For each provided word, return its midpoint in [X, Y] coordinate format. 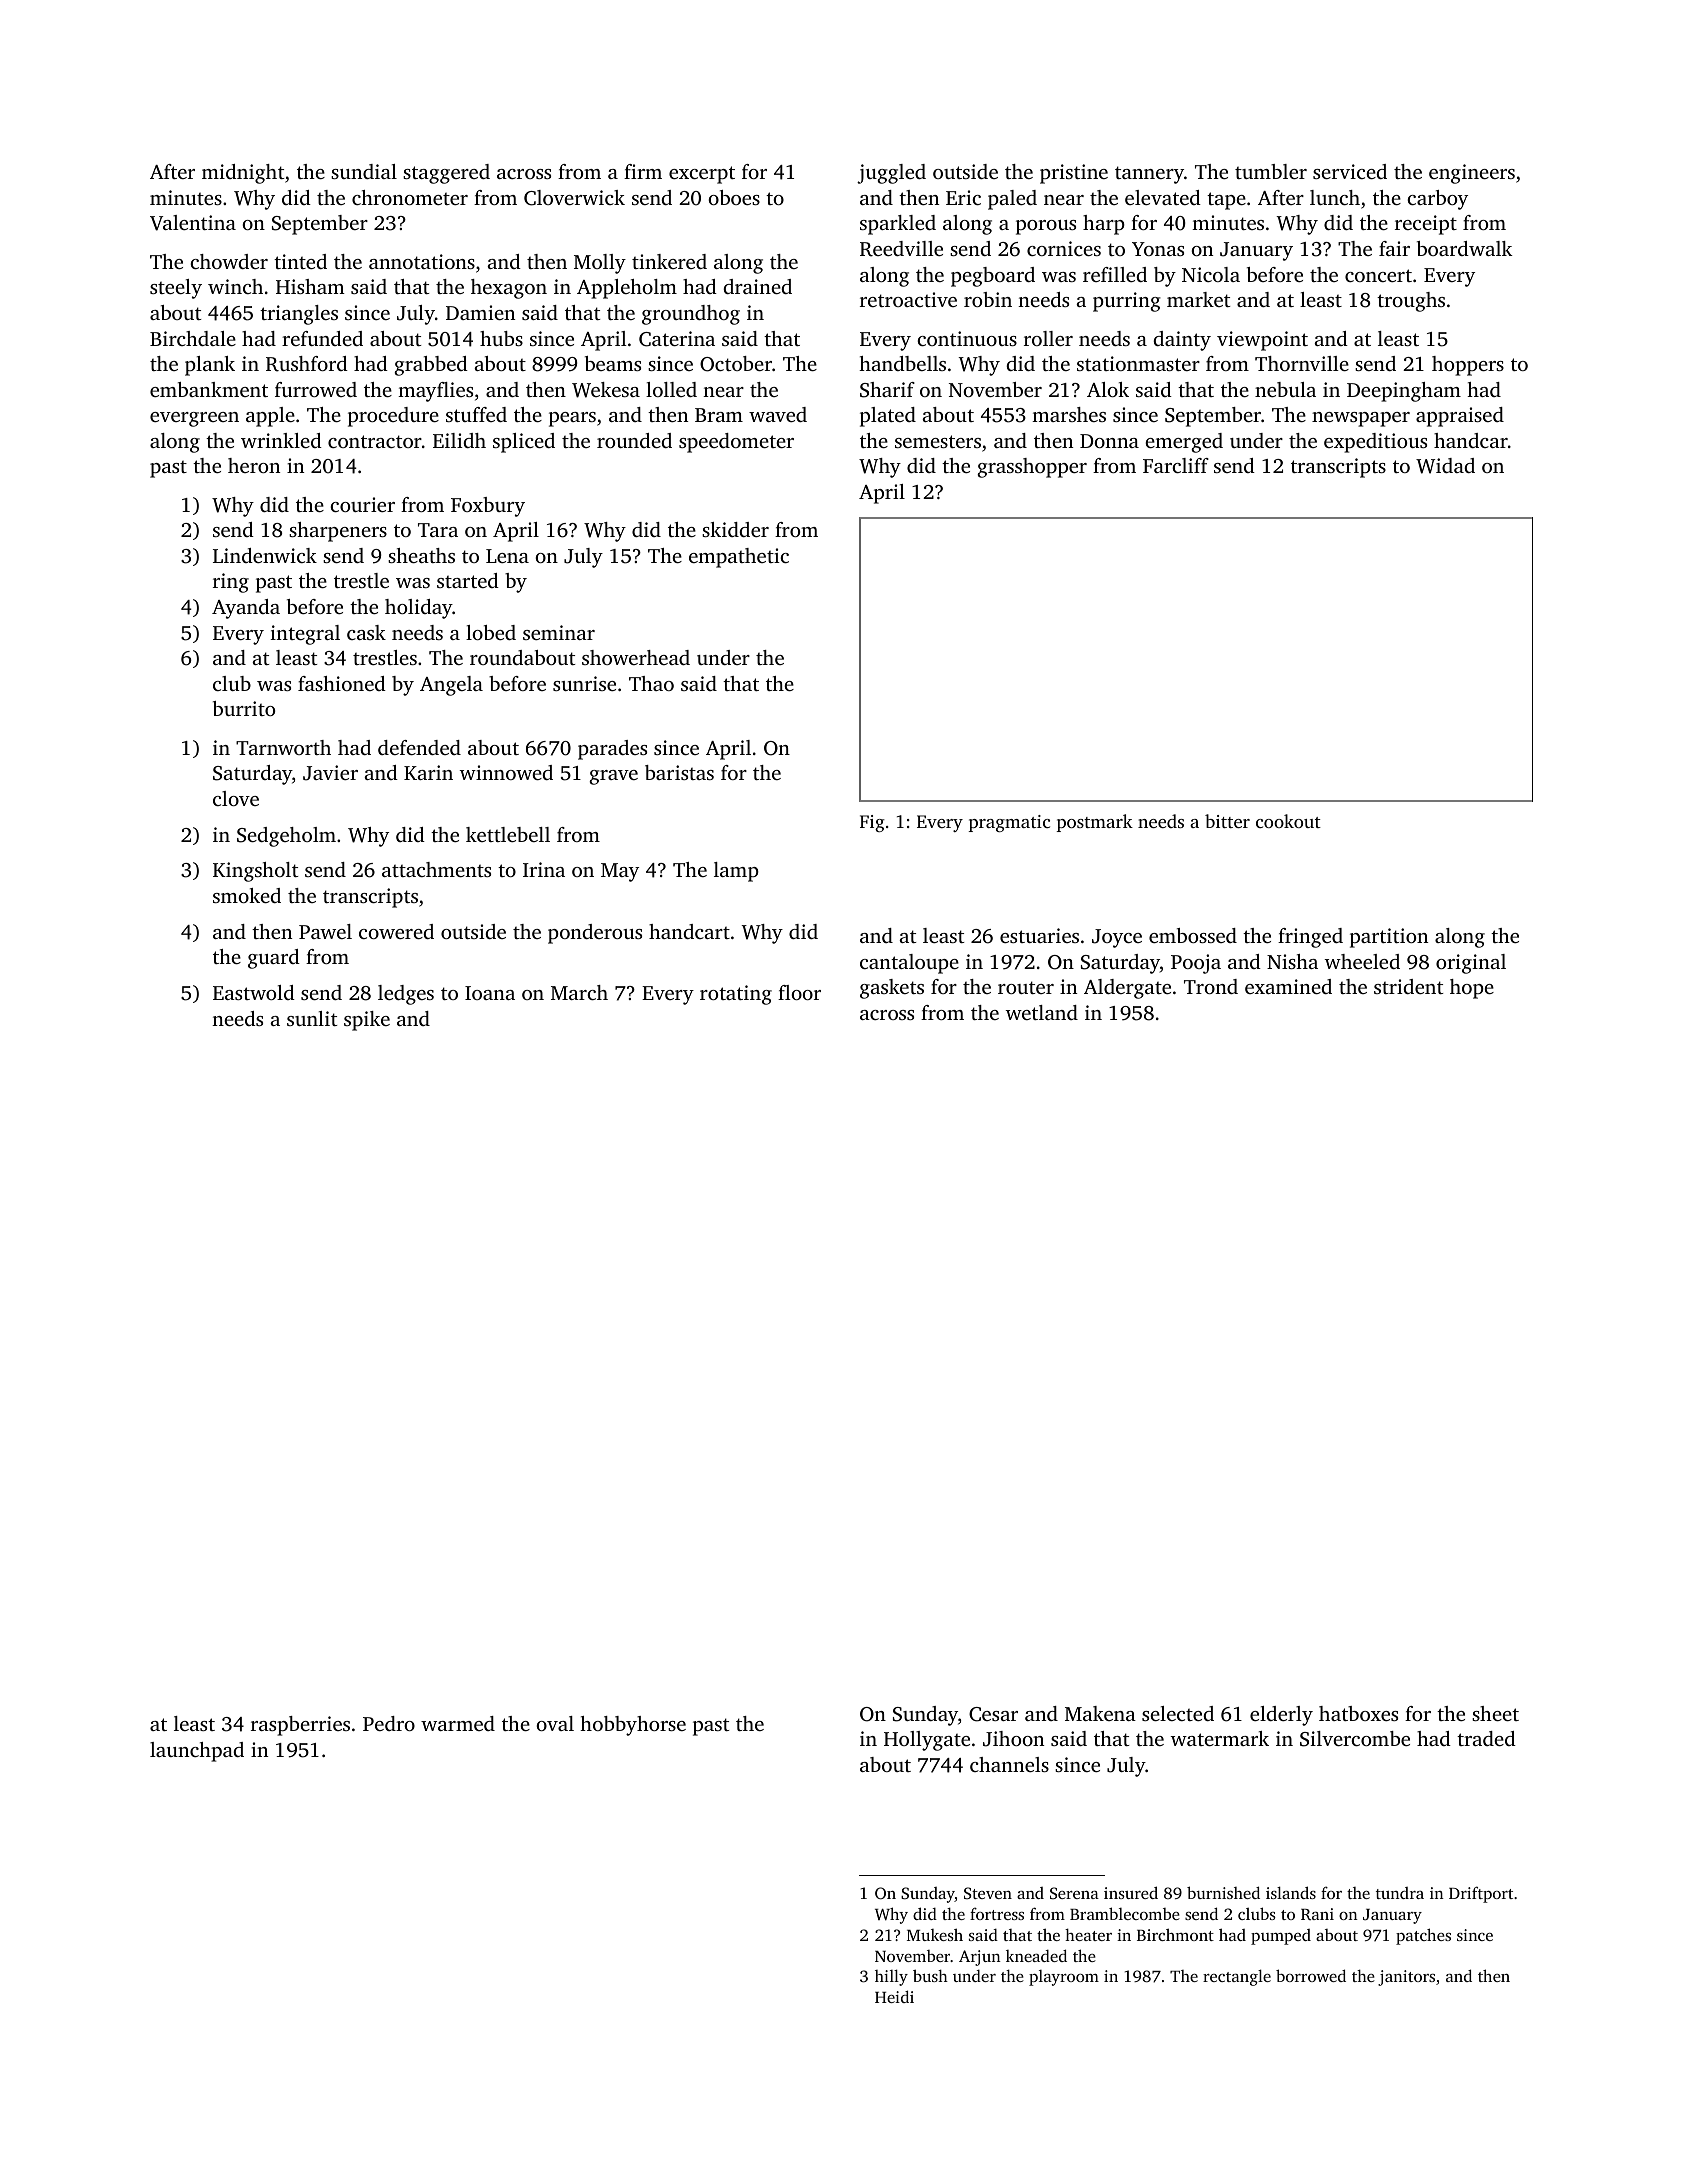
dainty [1182, 341]
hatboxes [1358, 1713]
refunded [322, 338]
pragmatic [1009, 823]
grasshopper [1032, 468]
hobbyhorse [633, 1726]
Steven [988, 1893]
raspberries [300, 1726]
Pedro [389, 1723]
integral [305, 635]
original [1471, 964]
